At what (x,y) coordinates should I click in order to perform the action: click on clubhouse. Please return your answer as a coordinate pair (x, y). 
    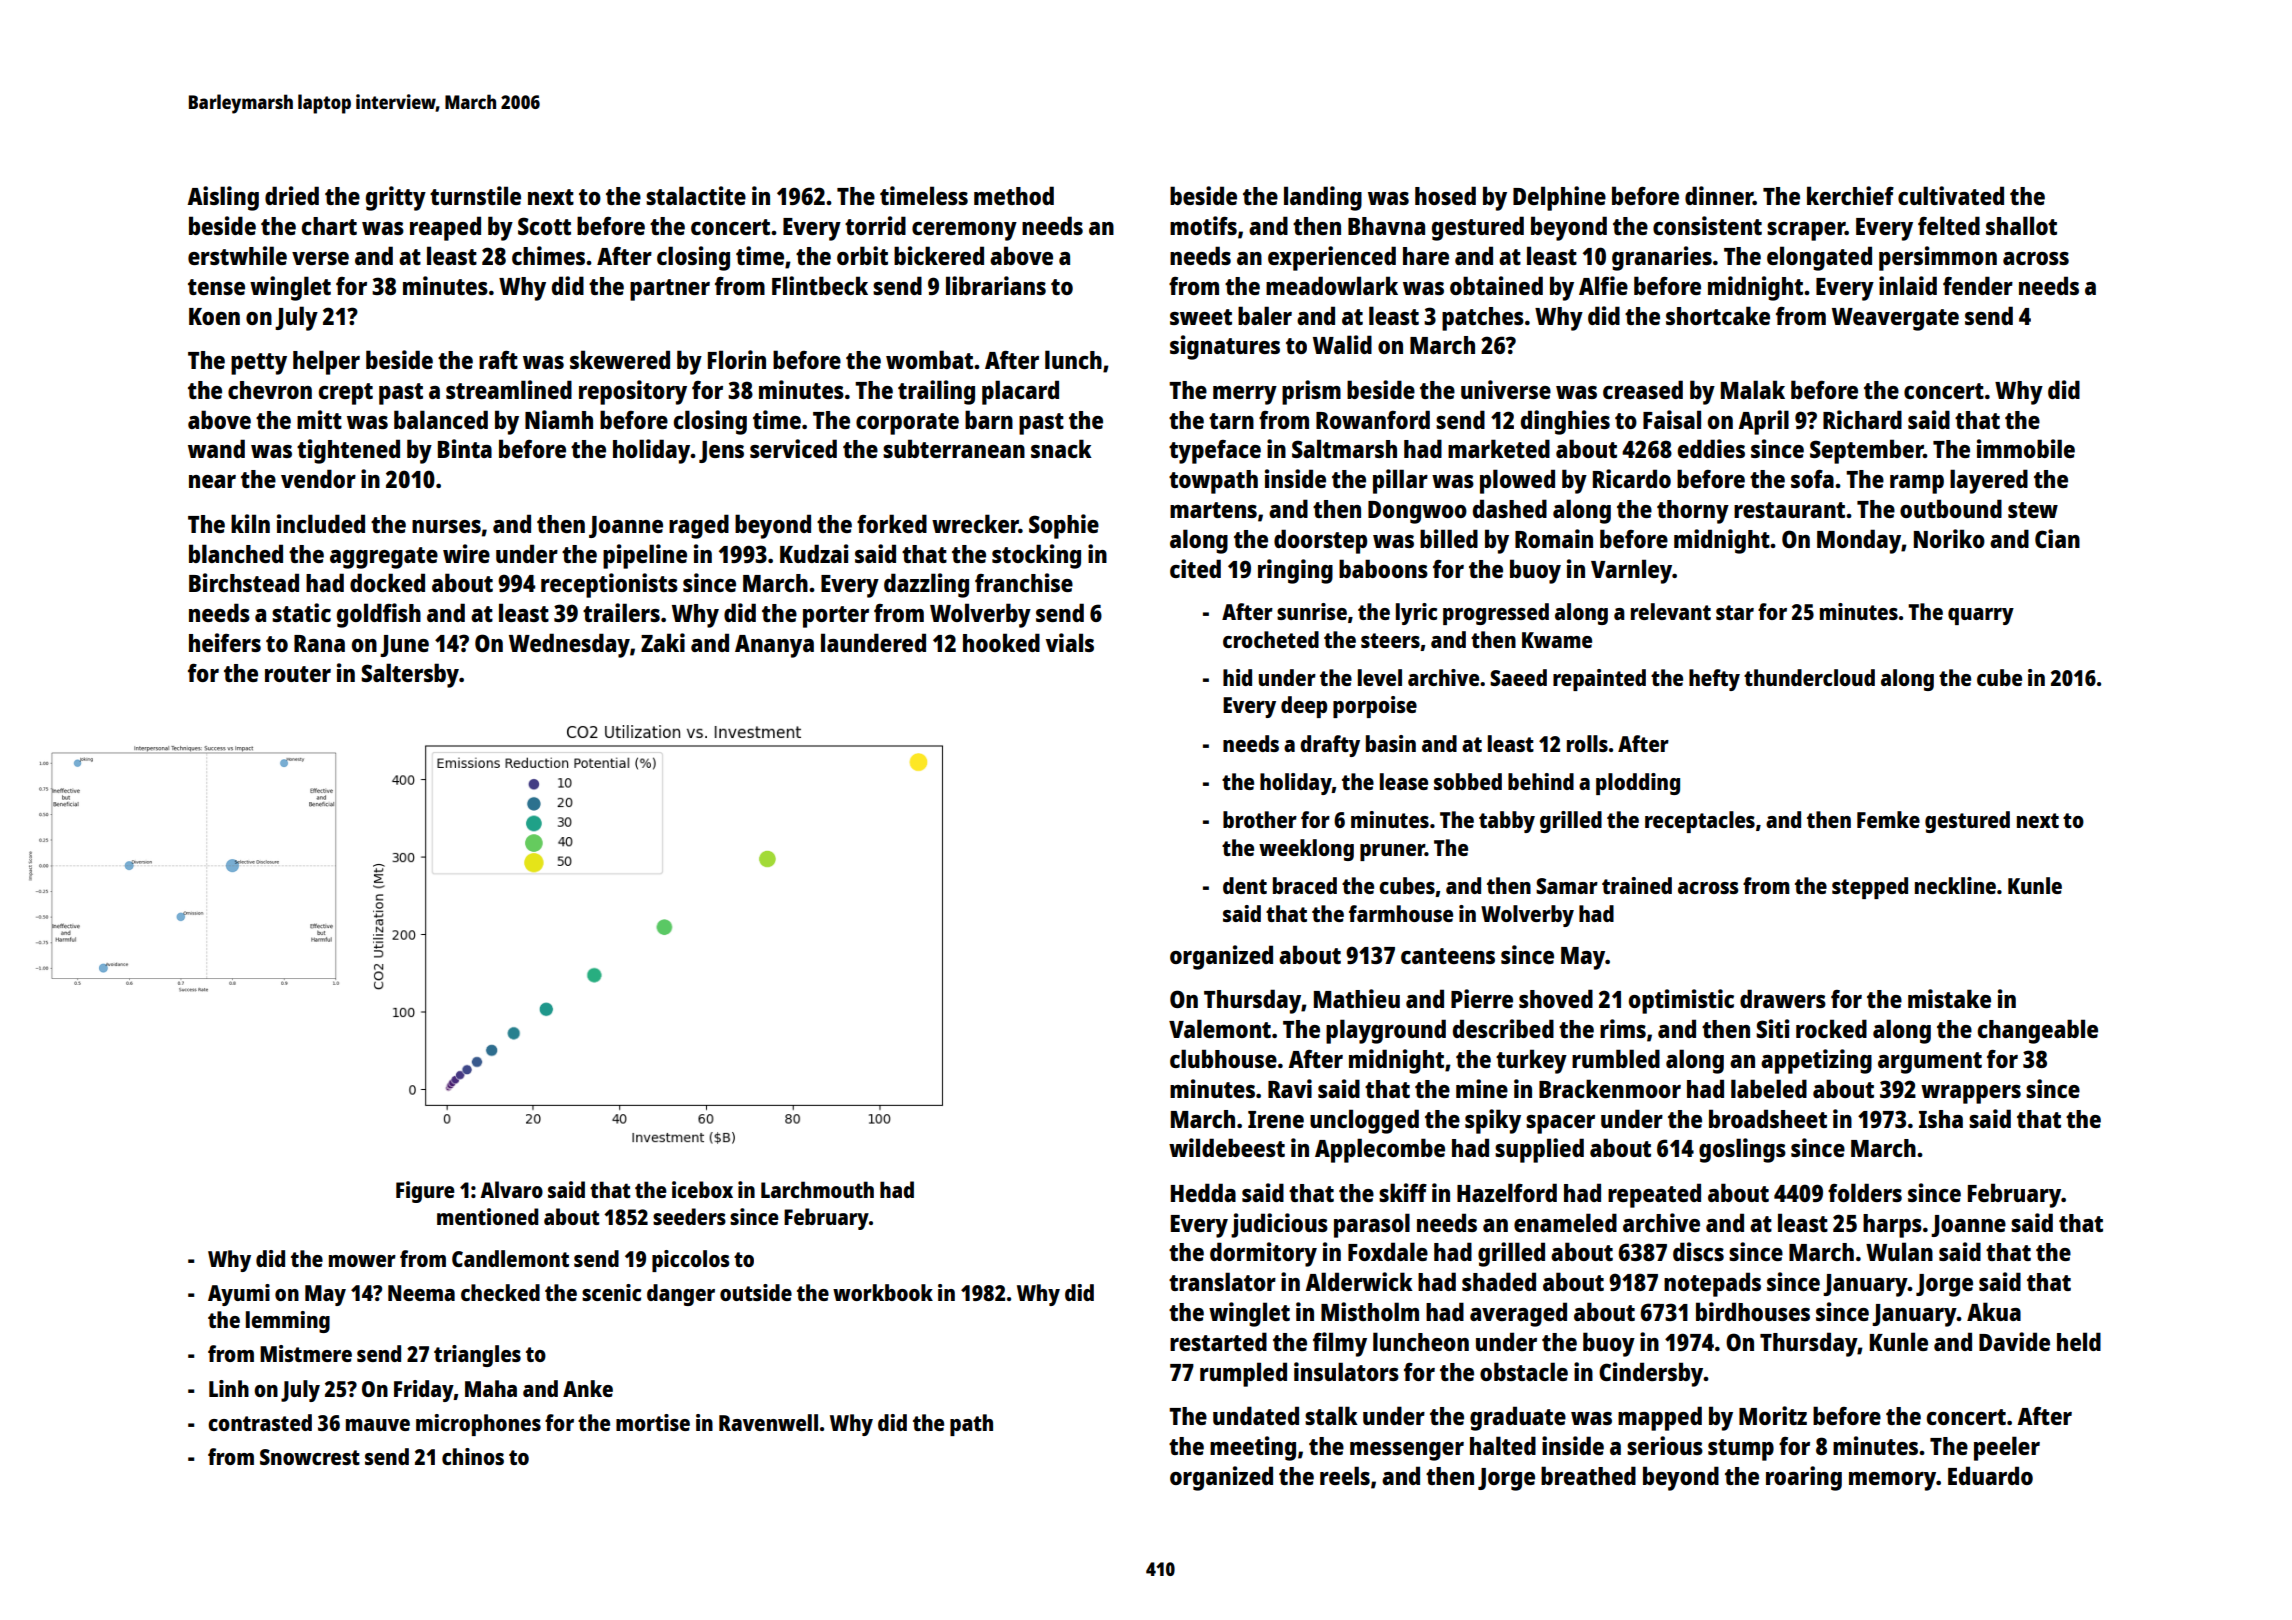
    Looking at the image, I should click on (1223, 1058).
